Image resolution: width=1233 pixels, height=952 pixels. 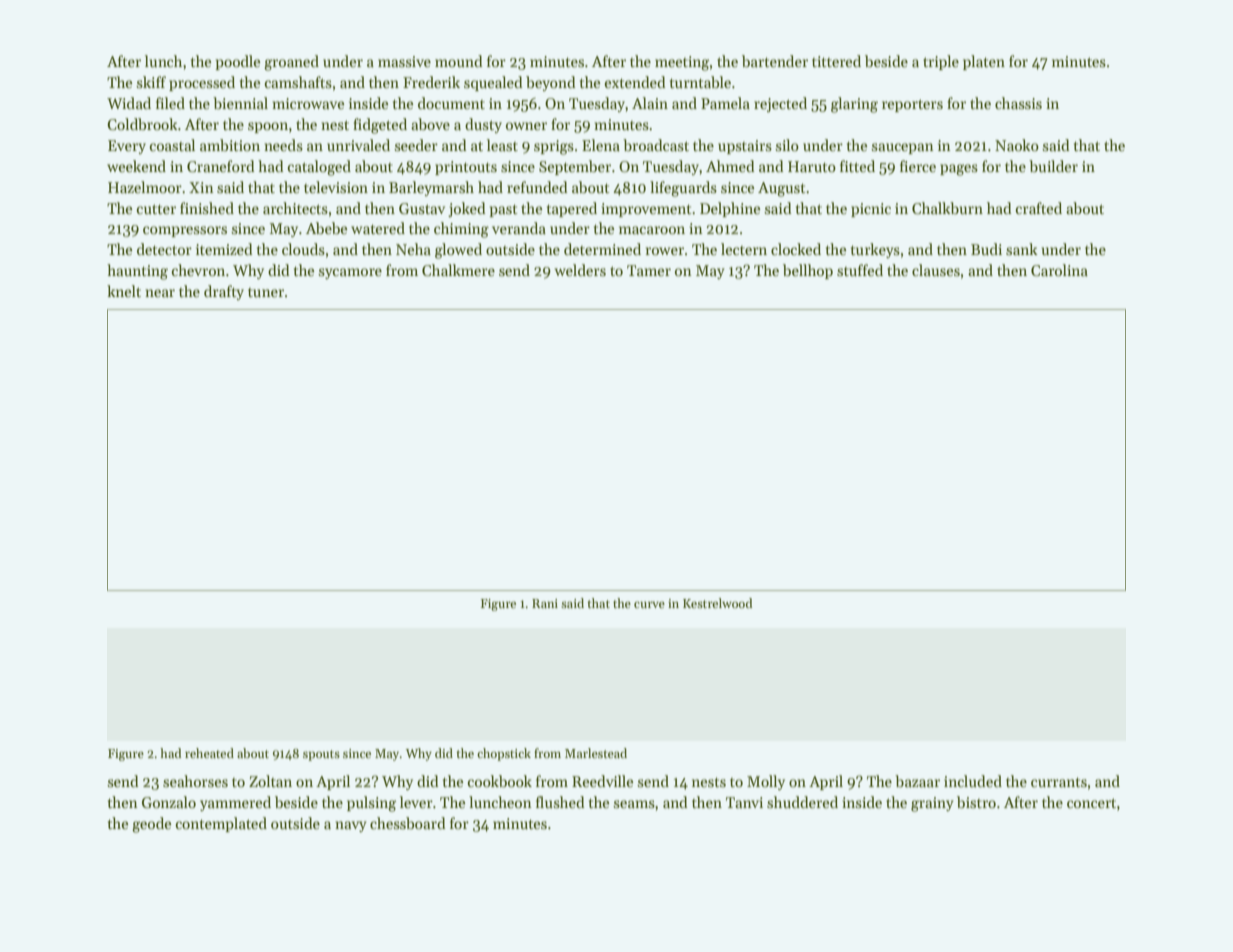 What do you see at coordinates (459, 61) in the screenshot?
I see `mound` at bounding box center [459, 61].
